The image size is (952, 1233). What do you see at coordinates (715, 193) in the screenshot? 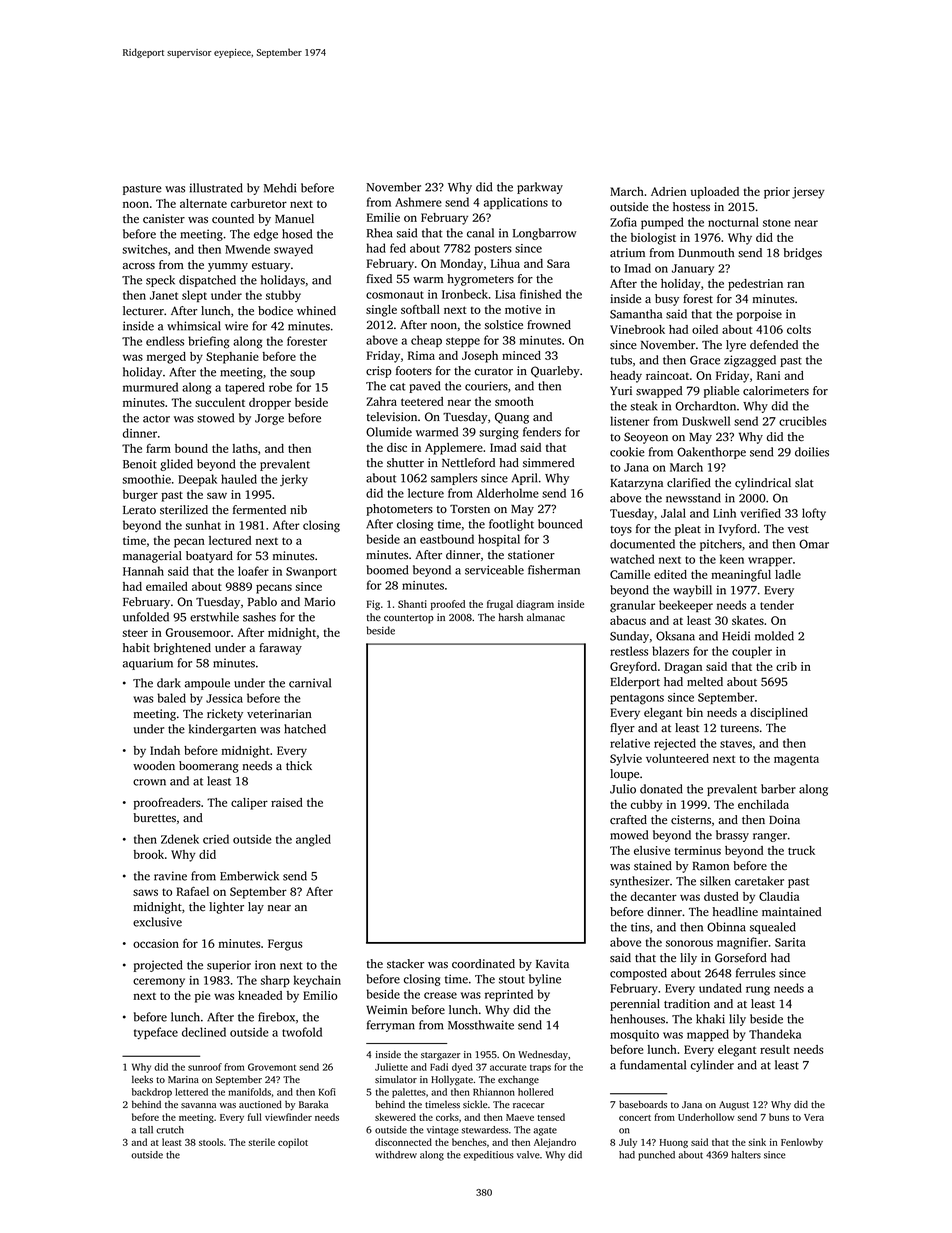
I see `uploaded` at bounding box center [715, 193].
